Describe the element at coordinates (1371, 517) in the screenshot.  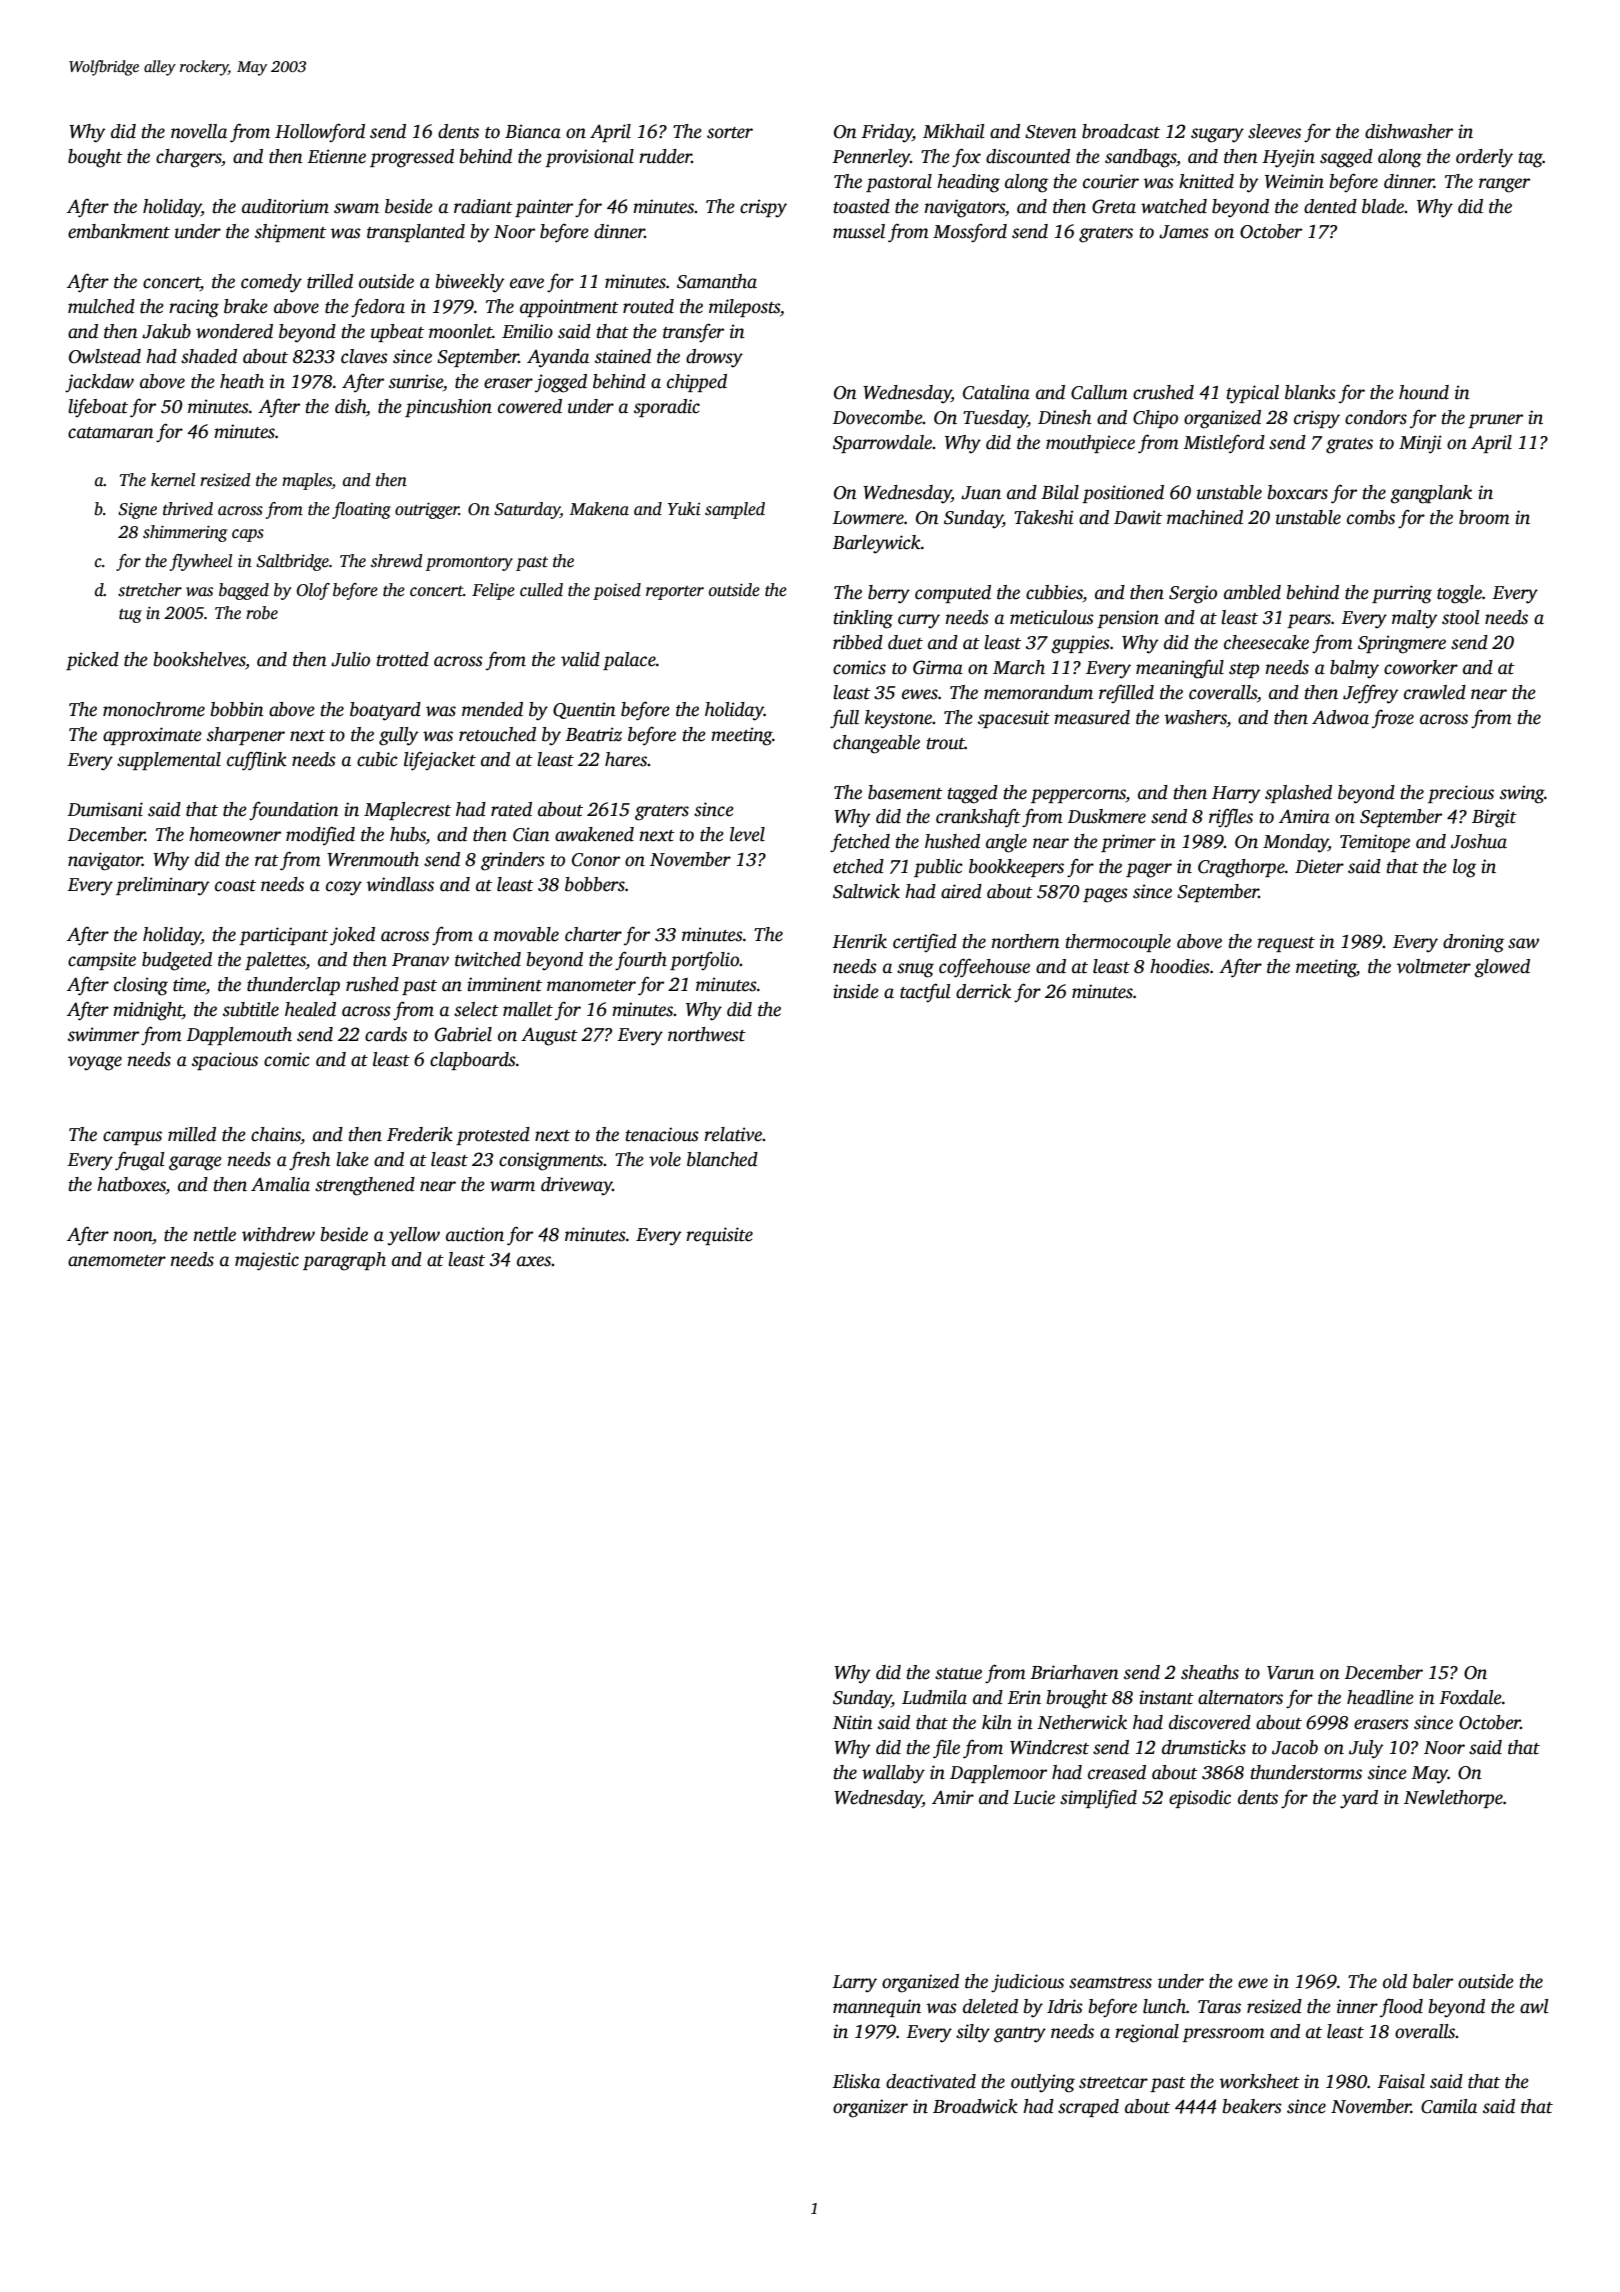
I see `combs` at that location.
